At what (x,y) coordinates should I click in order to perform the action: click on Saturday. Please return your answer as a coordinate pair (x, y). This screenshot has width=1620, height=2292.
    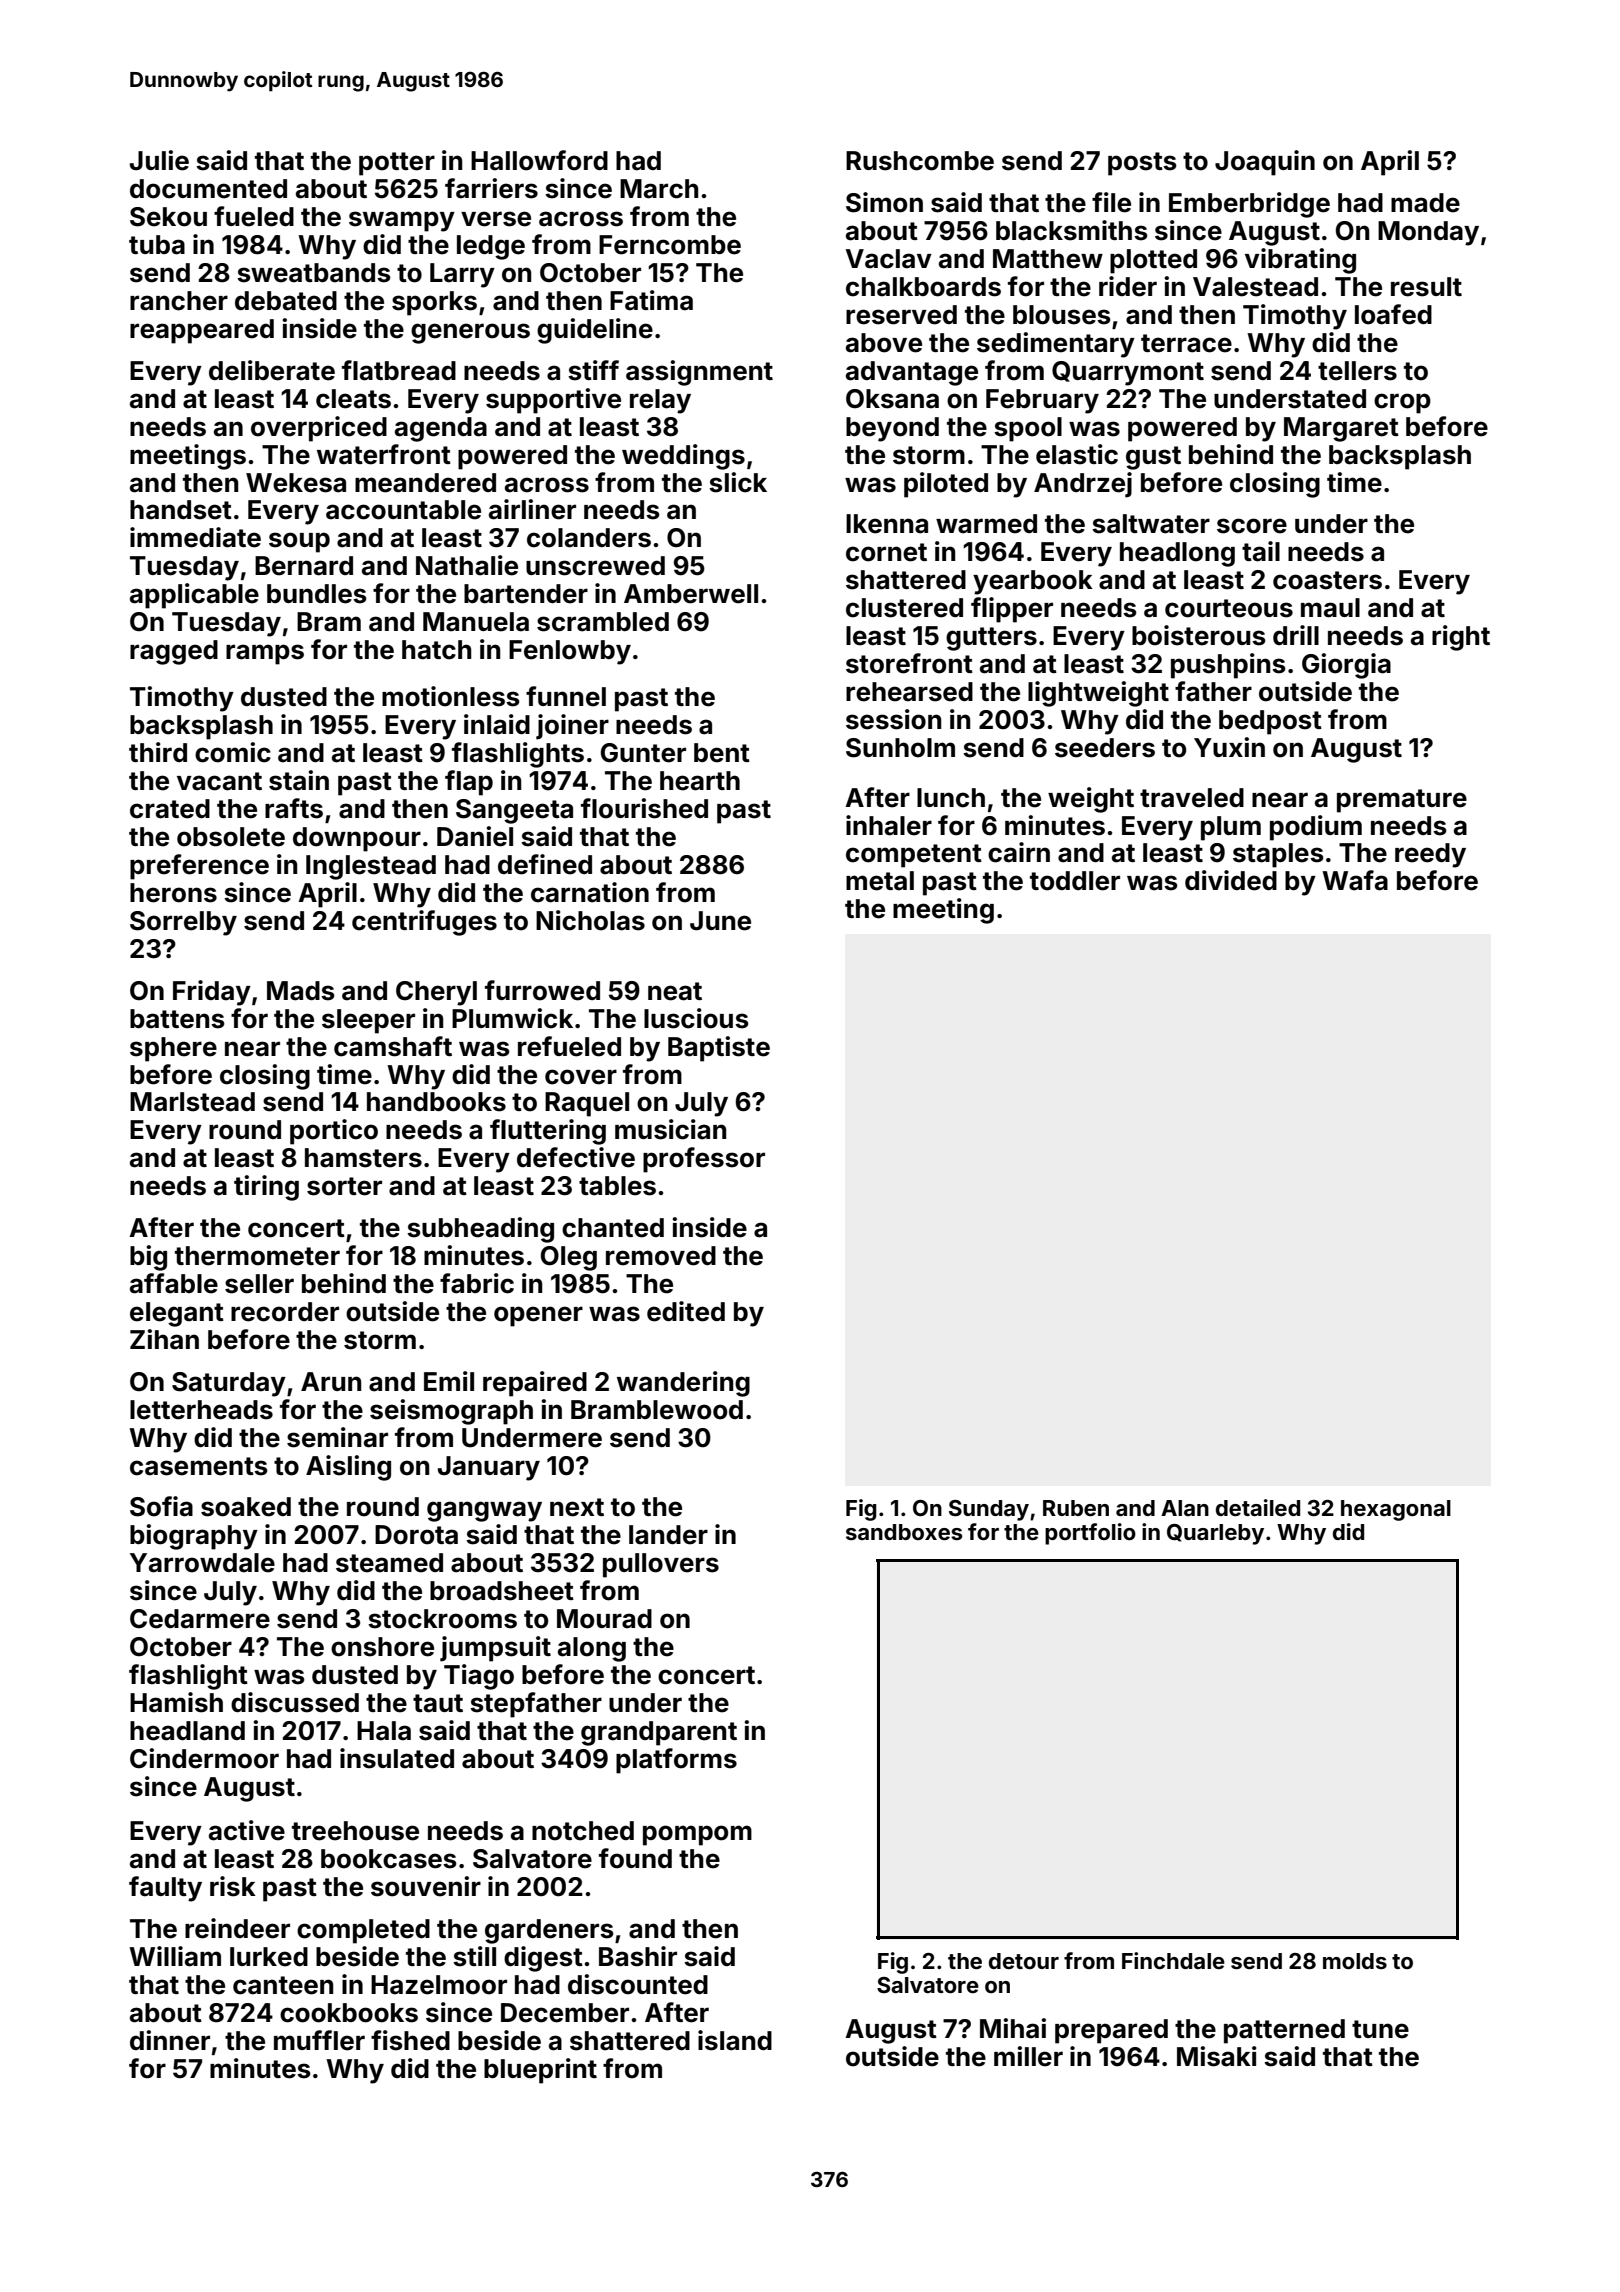
    Looking at the image, I should click on (229, 1384).
